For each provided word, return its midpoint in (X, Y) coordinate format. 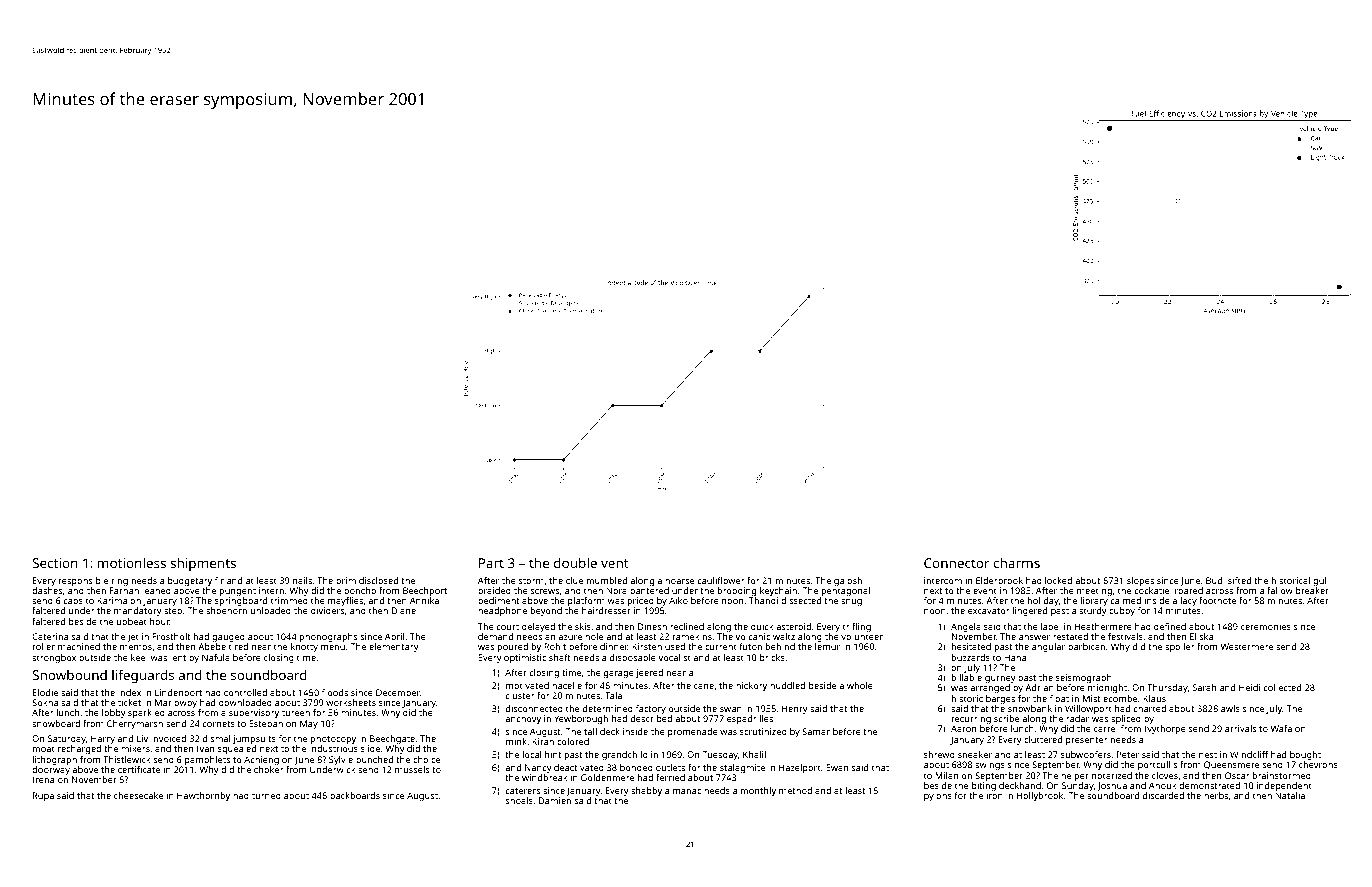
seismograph (1084, 678)
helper (1075, 776)
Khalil (754, 754)
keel (139, 657)
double (575, 563)
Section (55, 563)
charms (1017, 563)
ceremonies (1266, 626)
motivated (527, 685)
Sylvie (341, 760)
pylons (938, 796)
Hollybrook (1040, 796)
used (675, 646)
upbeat (131, 622)
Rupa (43, 796)
